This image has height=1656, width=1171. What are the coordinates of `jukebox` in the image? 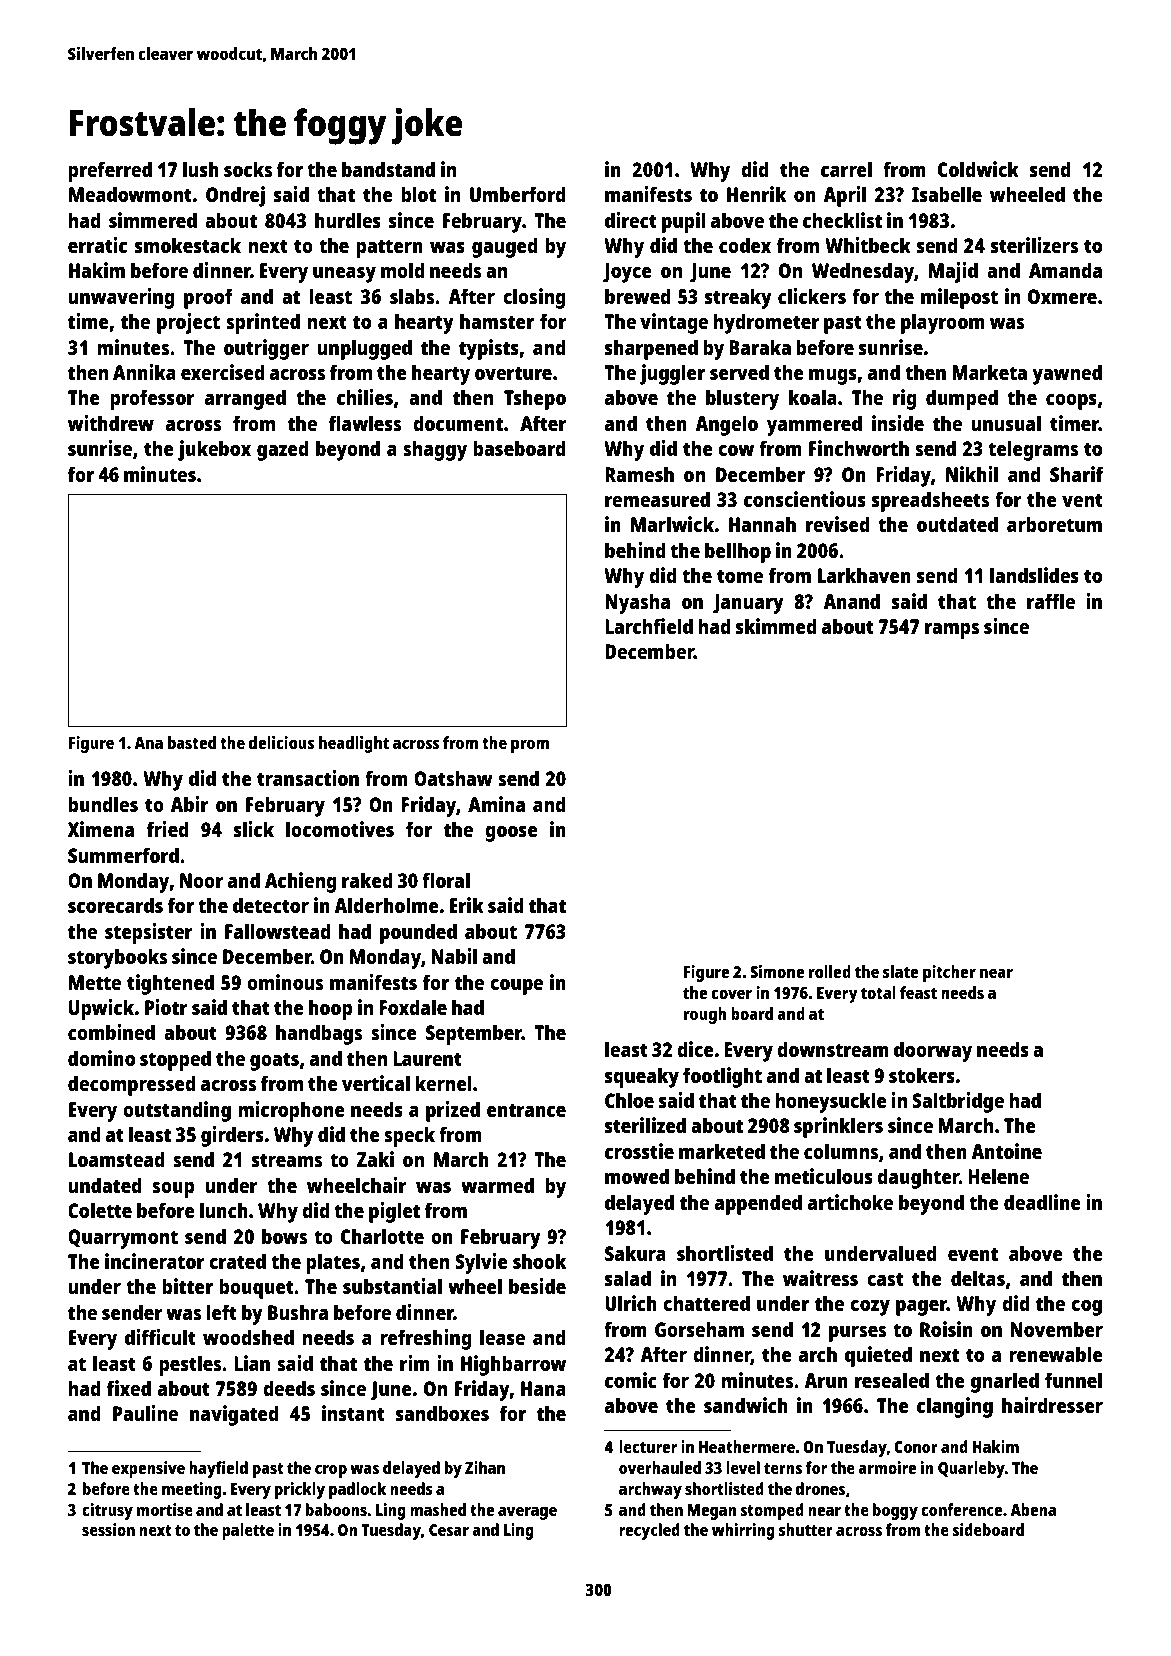 It's located at (214, 450).
